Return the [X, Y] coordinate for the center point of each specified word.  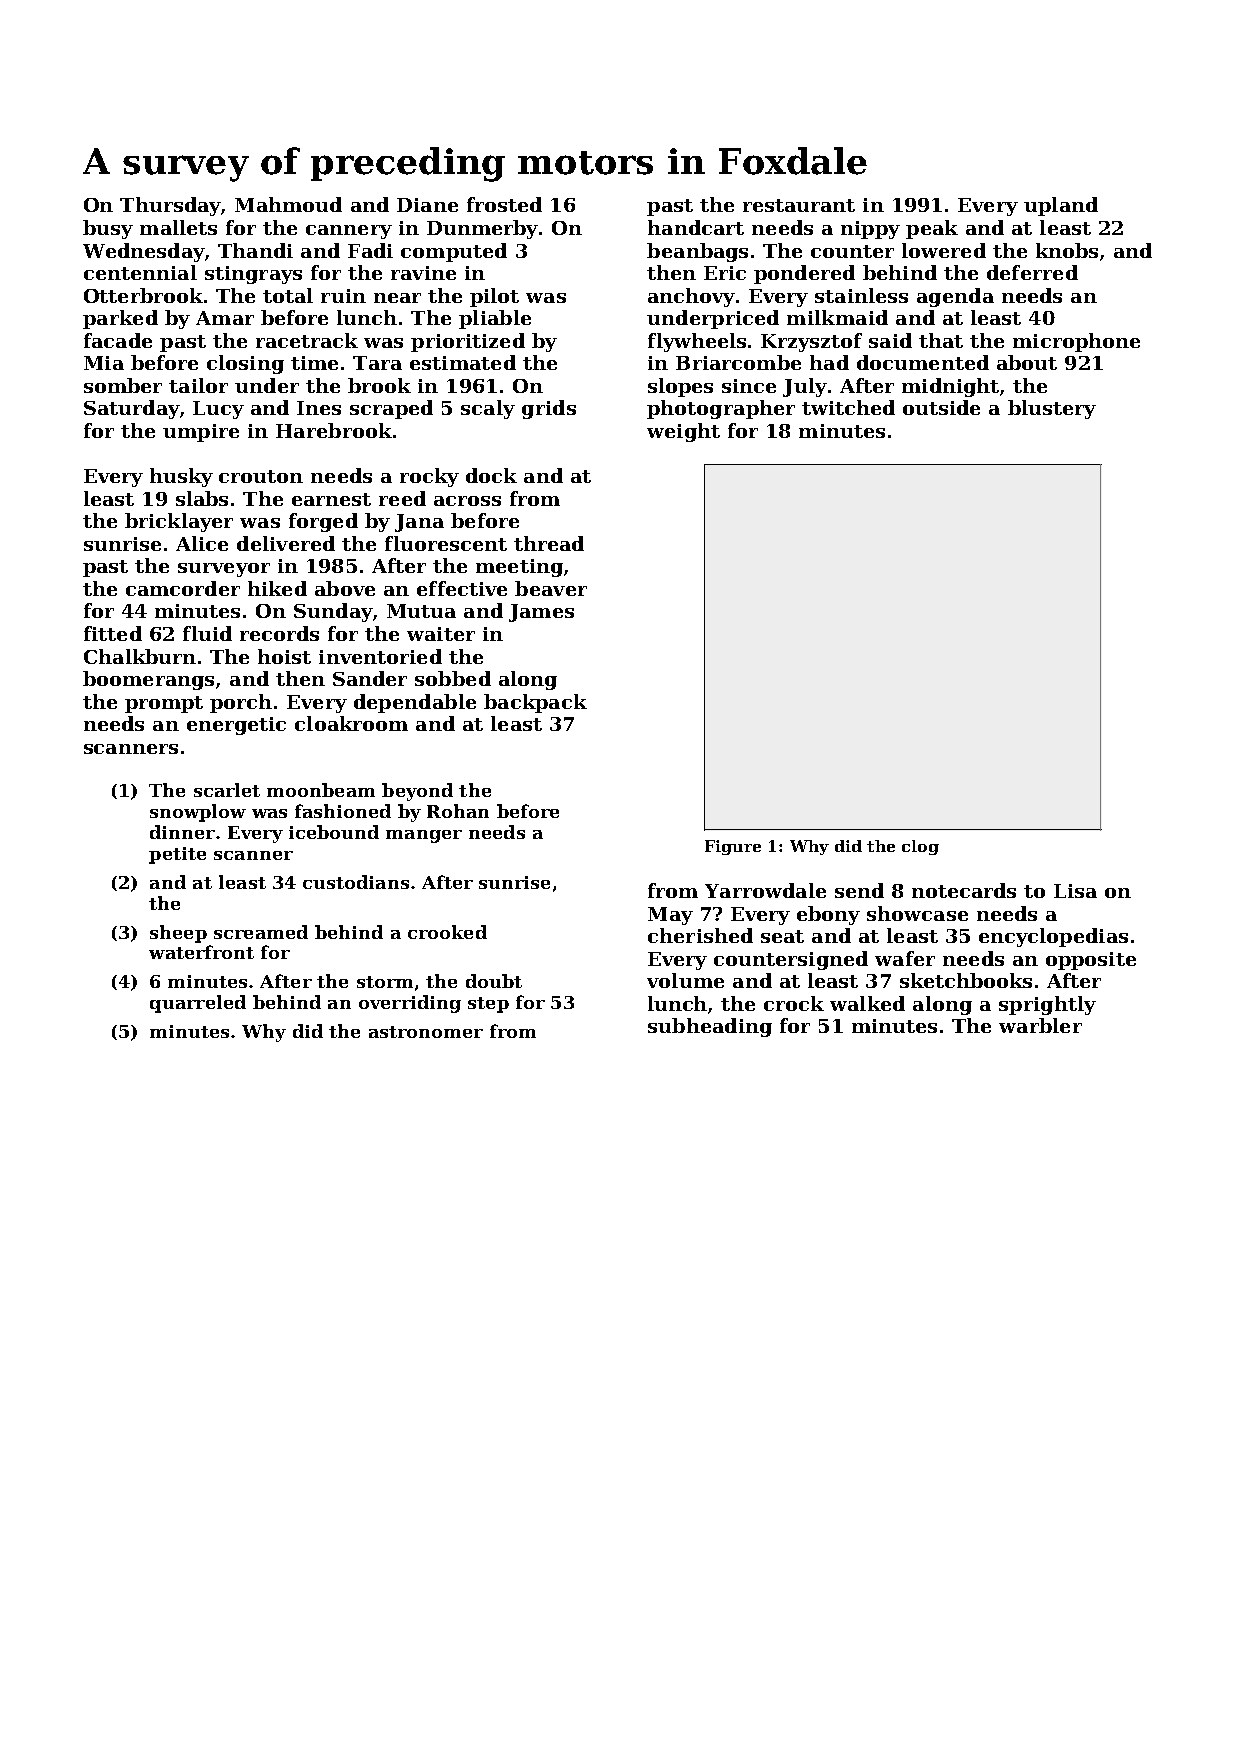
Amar [225, 318]
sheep [178, 934]
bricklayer [179, 522]
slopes [680, 387]
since [749, 386]
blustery [1052, 409]
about [1027, 362]
